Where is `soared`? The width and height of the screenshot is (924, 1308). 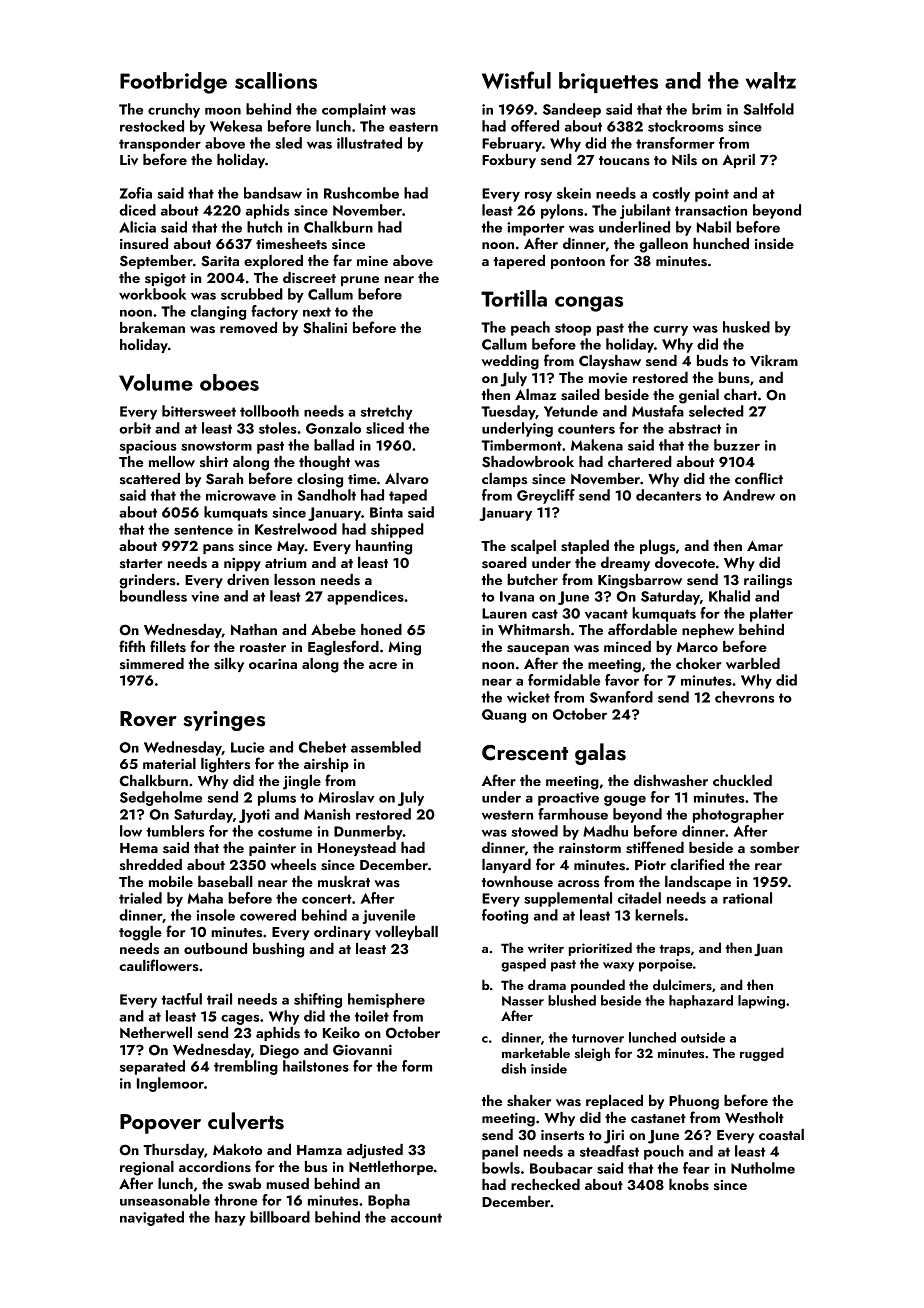 soared is located at coordinates (504, 563).
